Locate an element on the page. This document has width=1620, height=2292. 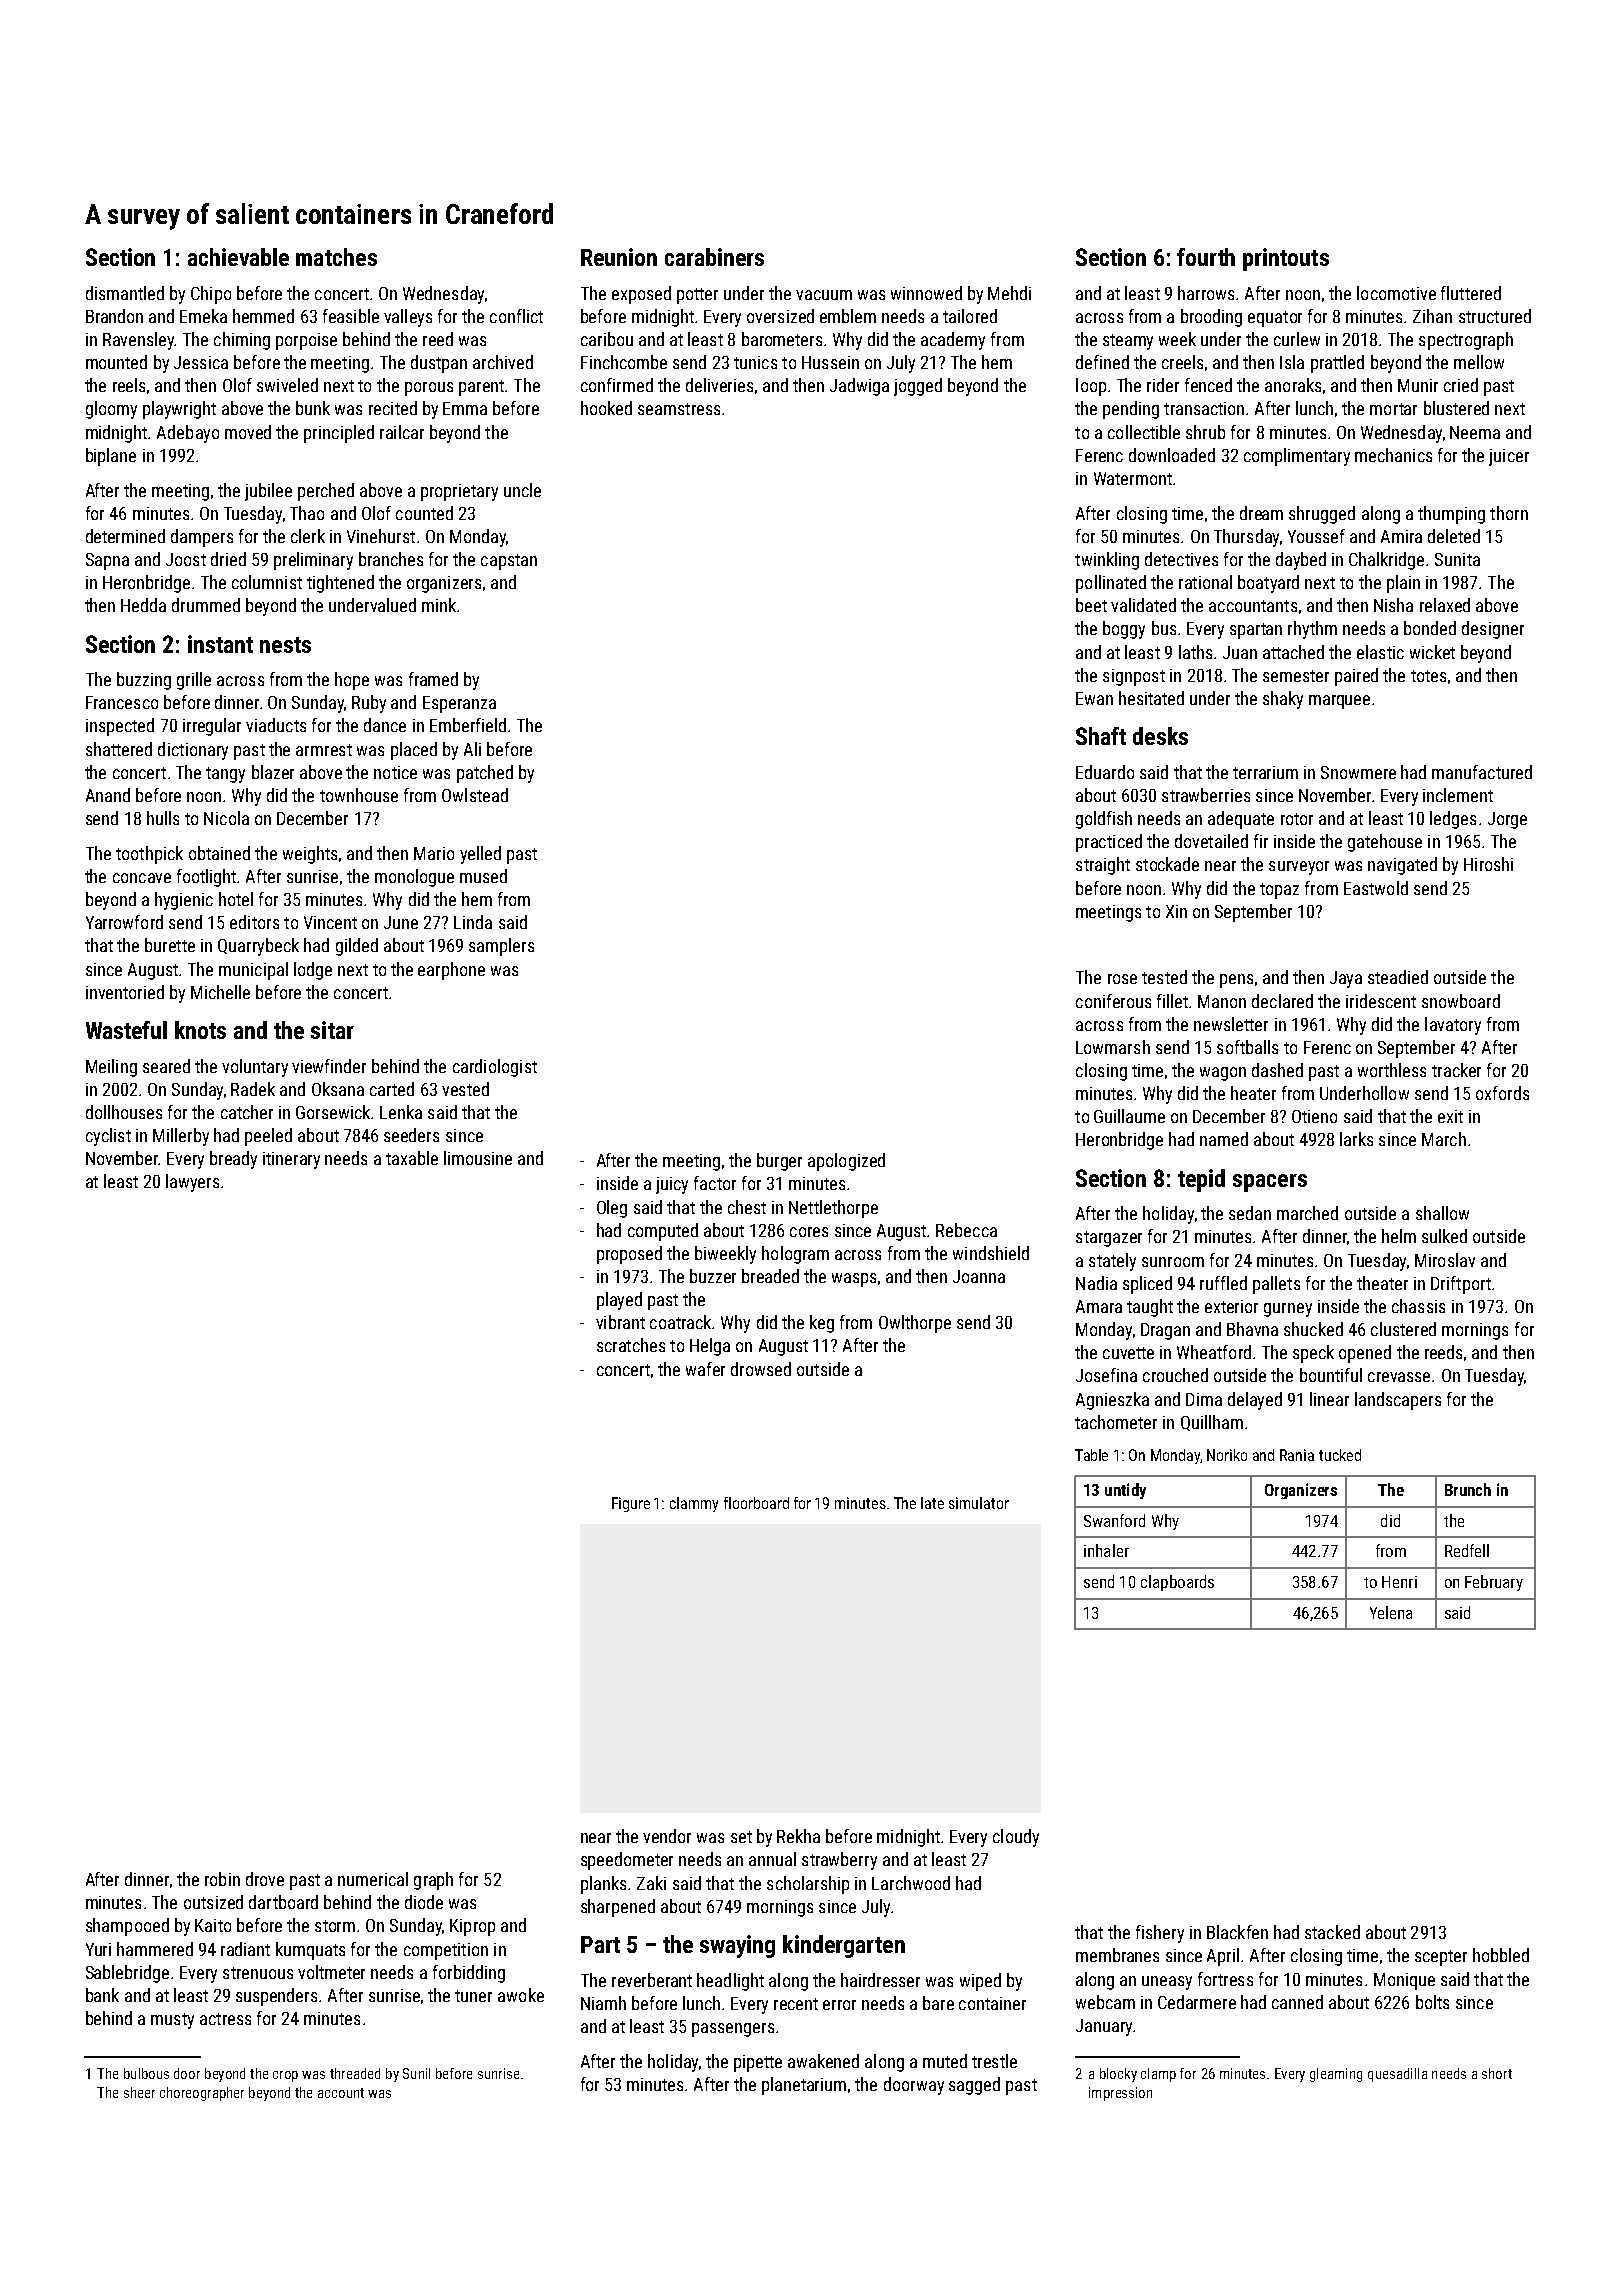
apologized is located at coordinates (846, 1162).
